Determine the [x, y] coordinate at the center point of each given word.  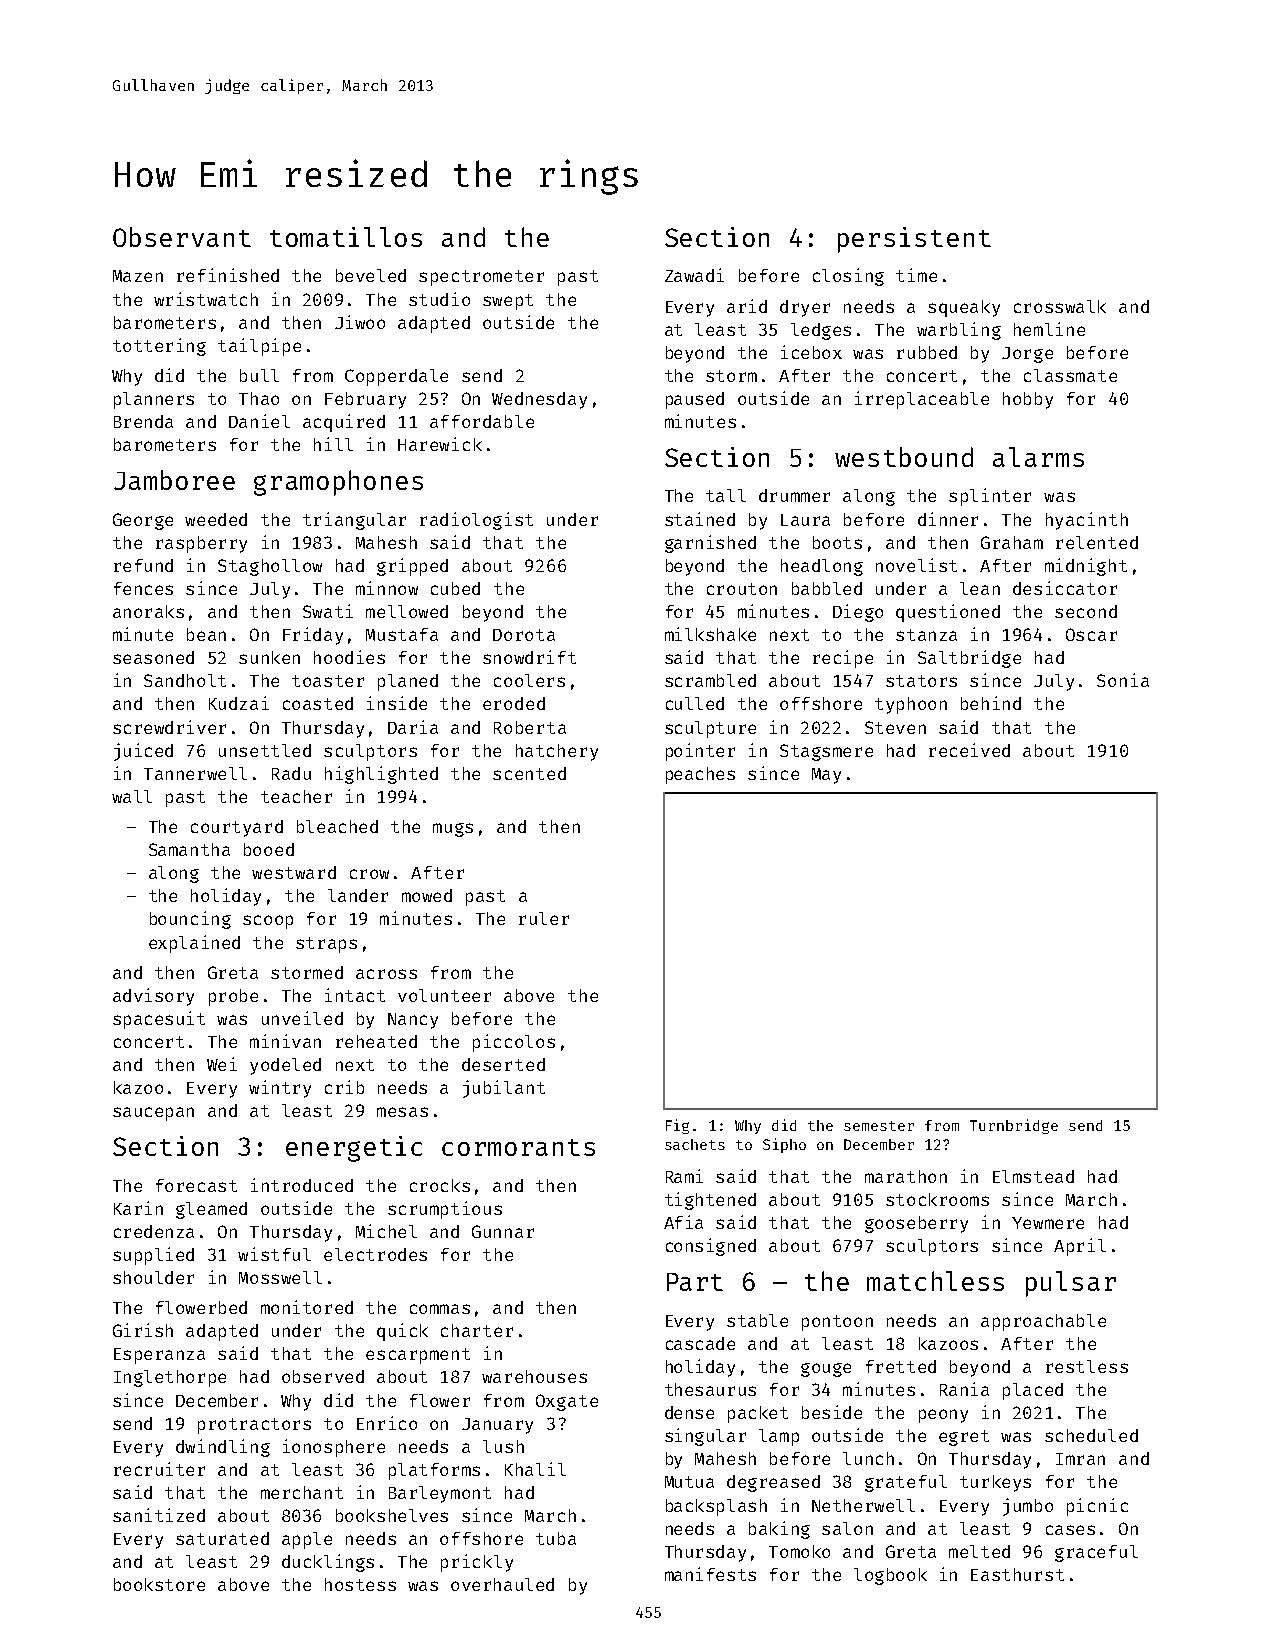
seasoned [153, 657]
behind [991, 703]
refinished [228, 275]
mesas [402, 1112]
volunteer [444, 995]
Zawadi [694, 275]
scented [529, 773]
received [969, 750]
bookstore [159, 1584]
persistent [914, 240]
